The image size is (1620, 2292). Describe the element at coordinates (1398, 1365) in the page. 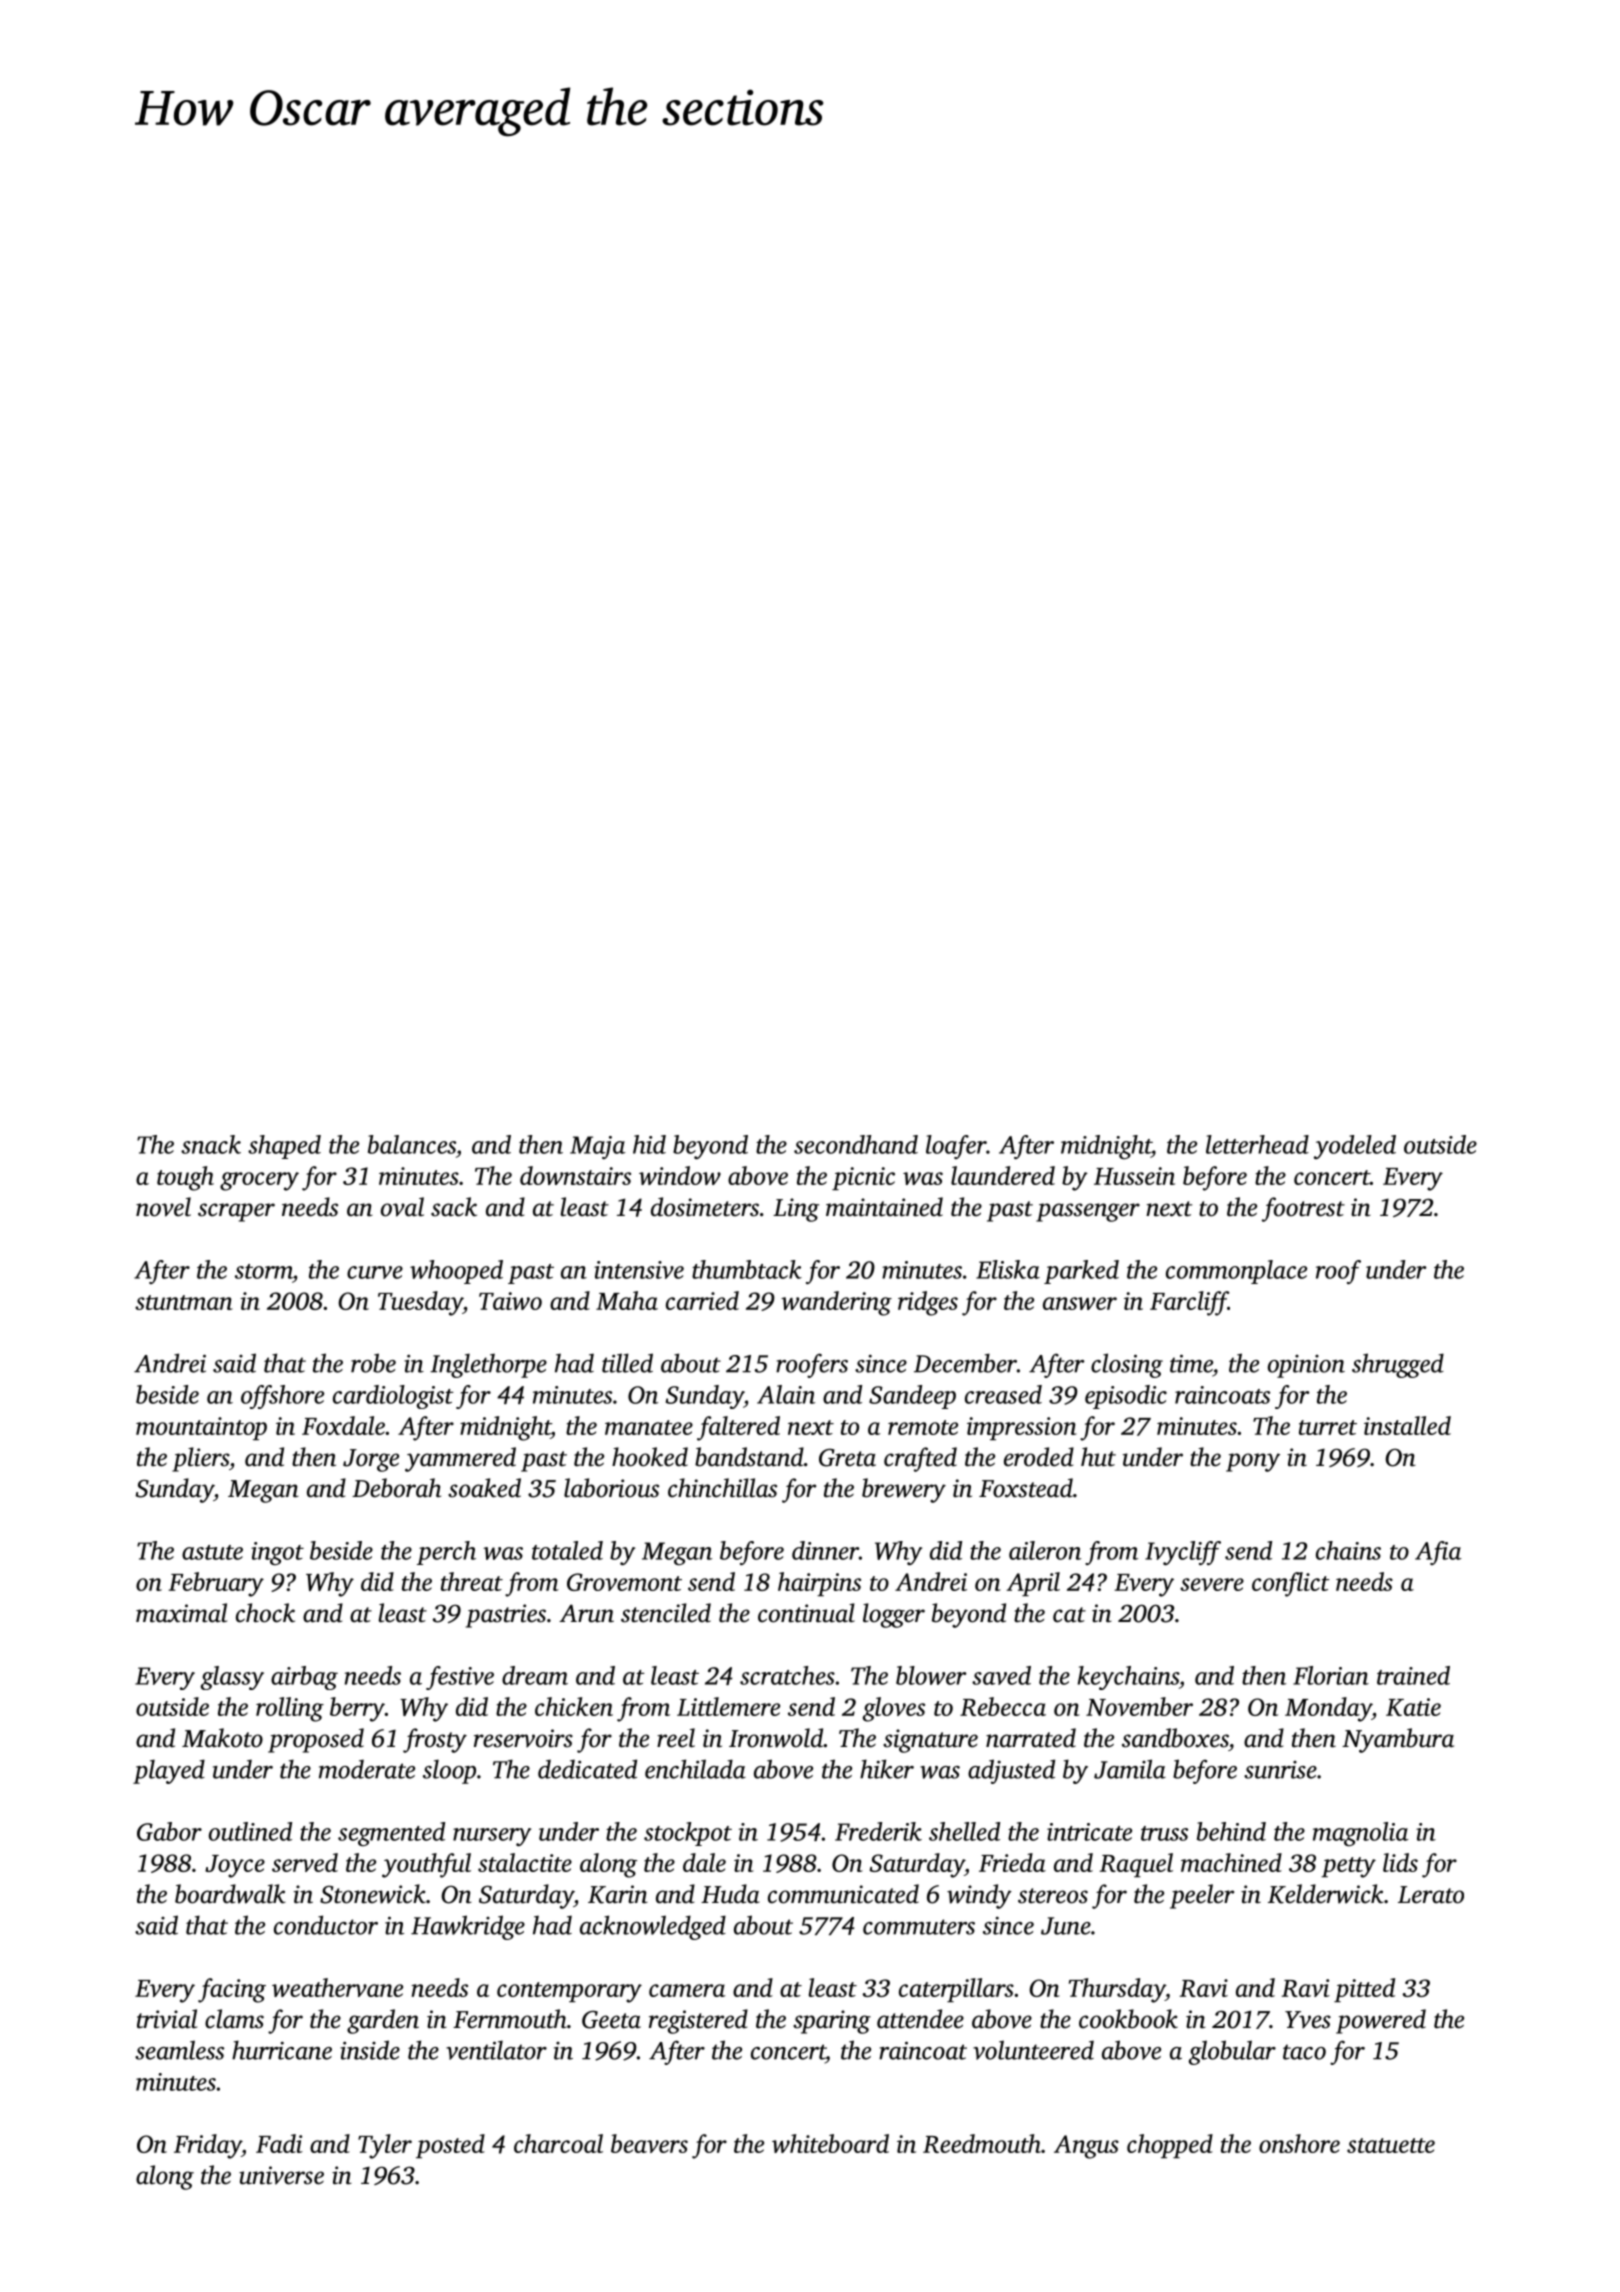

I see `shrugged` at that location.
